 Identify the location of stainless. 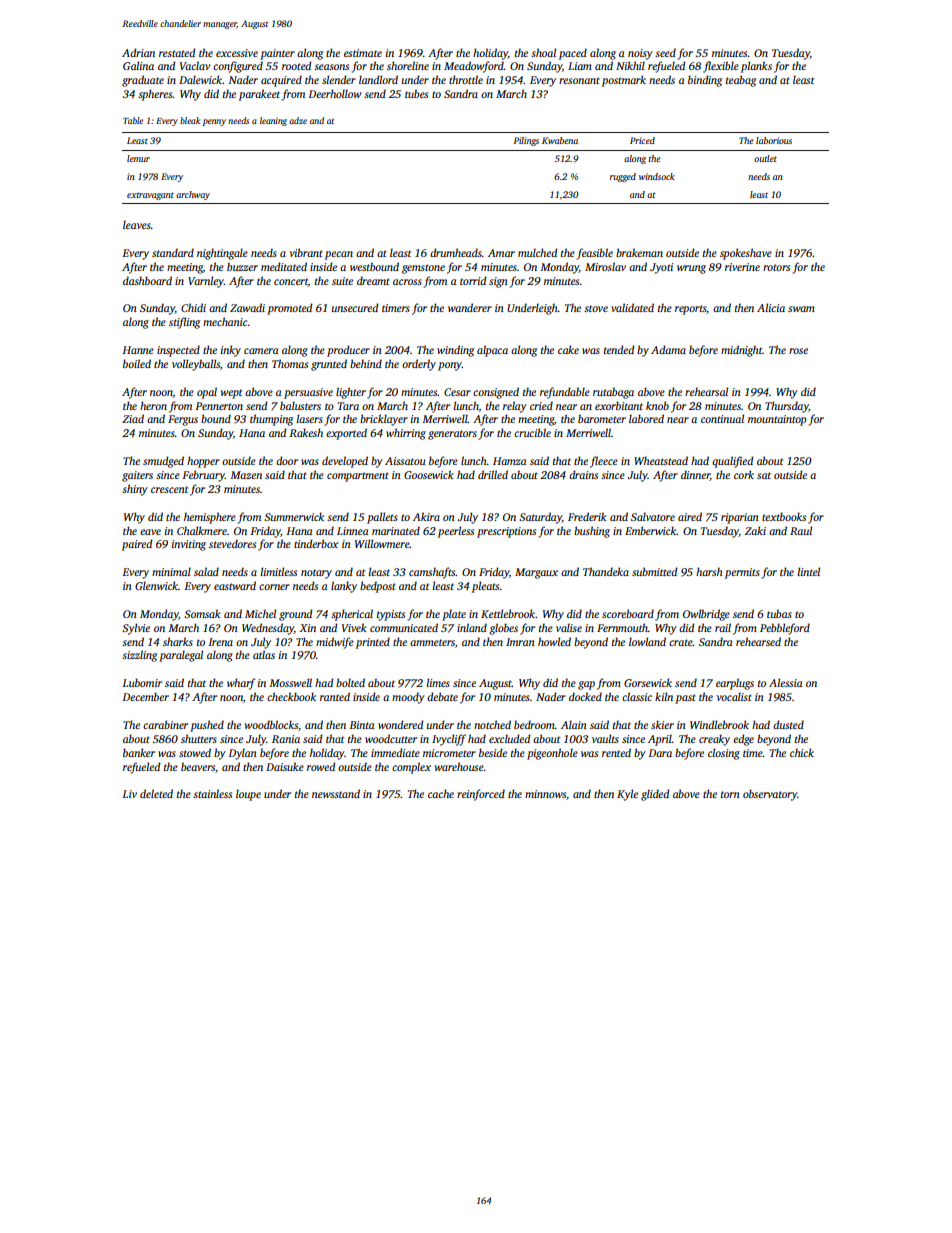
(212, 793).
